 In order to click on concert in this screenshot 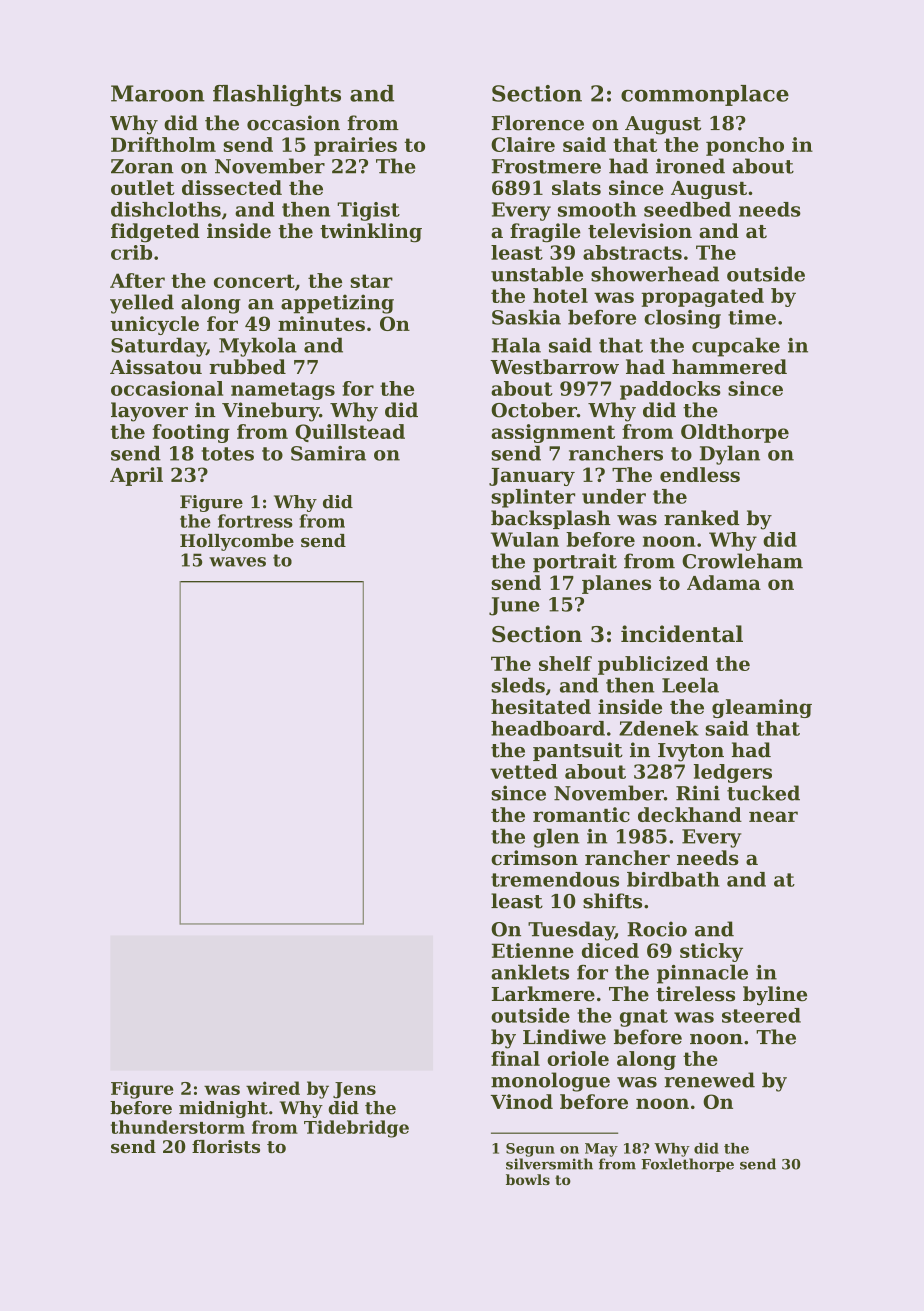, I will do `click(254, 281)`.
